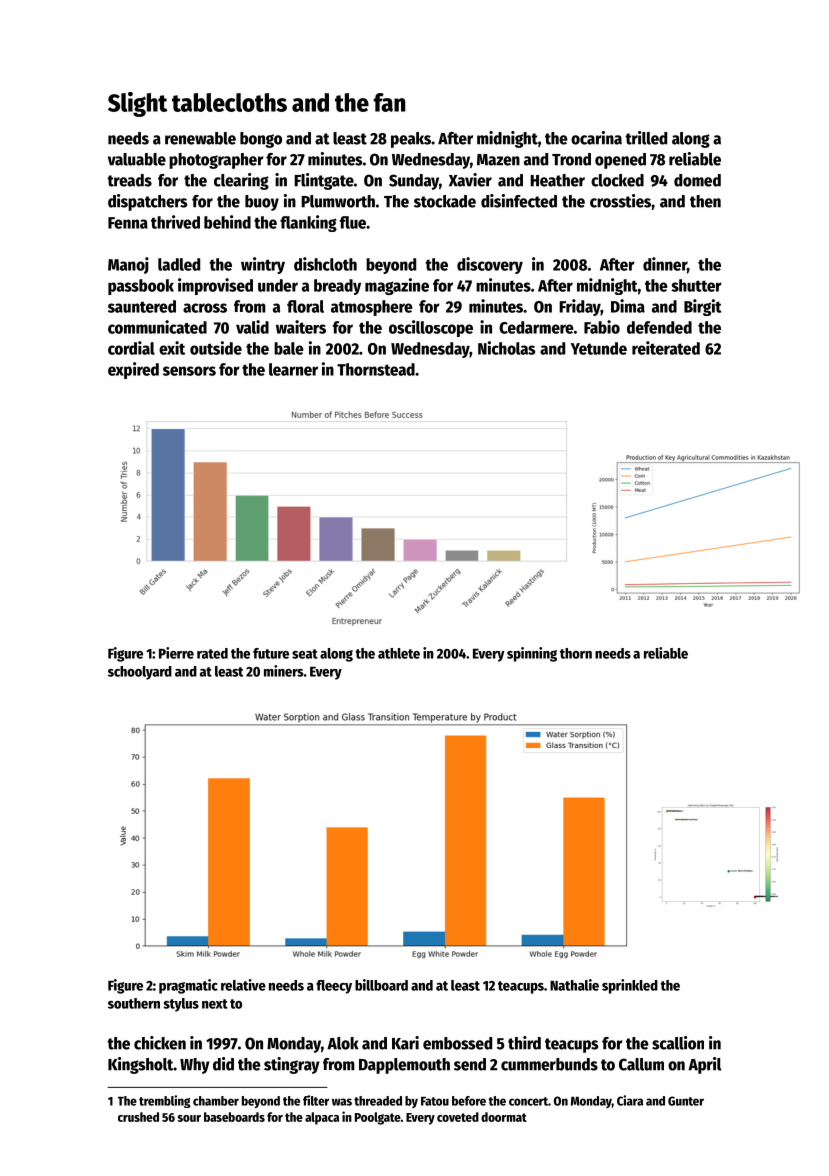 This page has height=1176, width=829. What do you see at coordinates (457, 1043) in the page?
I see `embossed` at bounding box center [457, 1043].
